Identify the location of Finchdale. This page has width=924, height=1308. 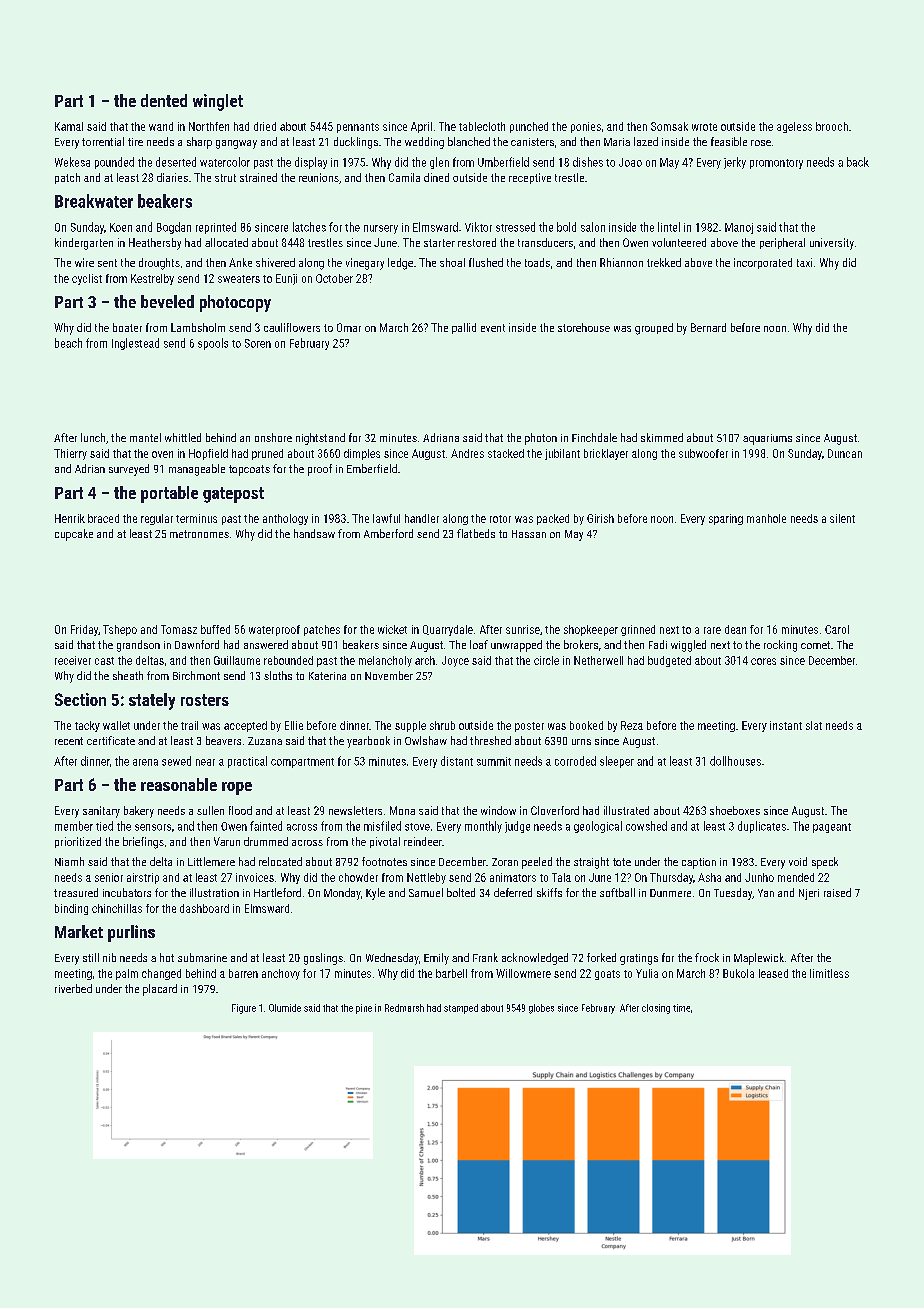
(594, 437).
